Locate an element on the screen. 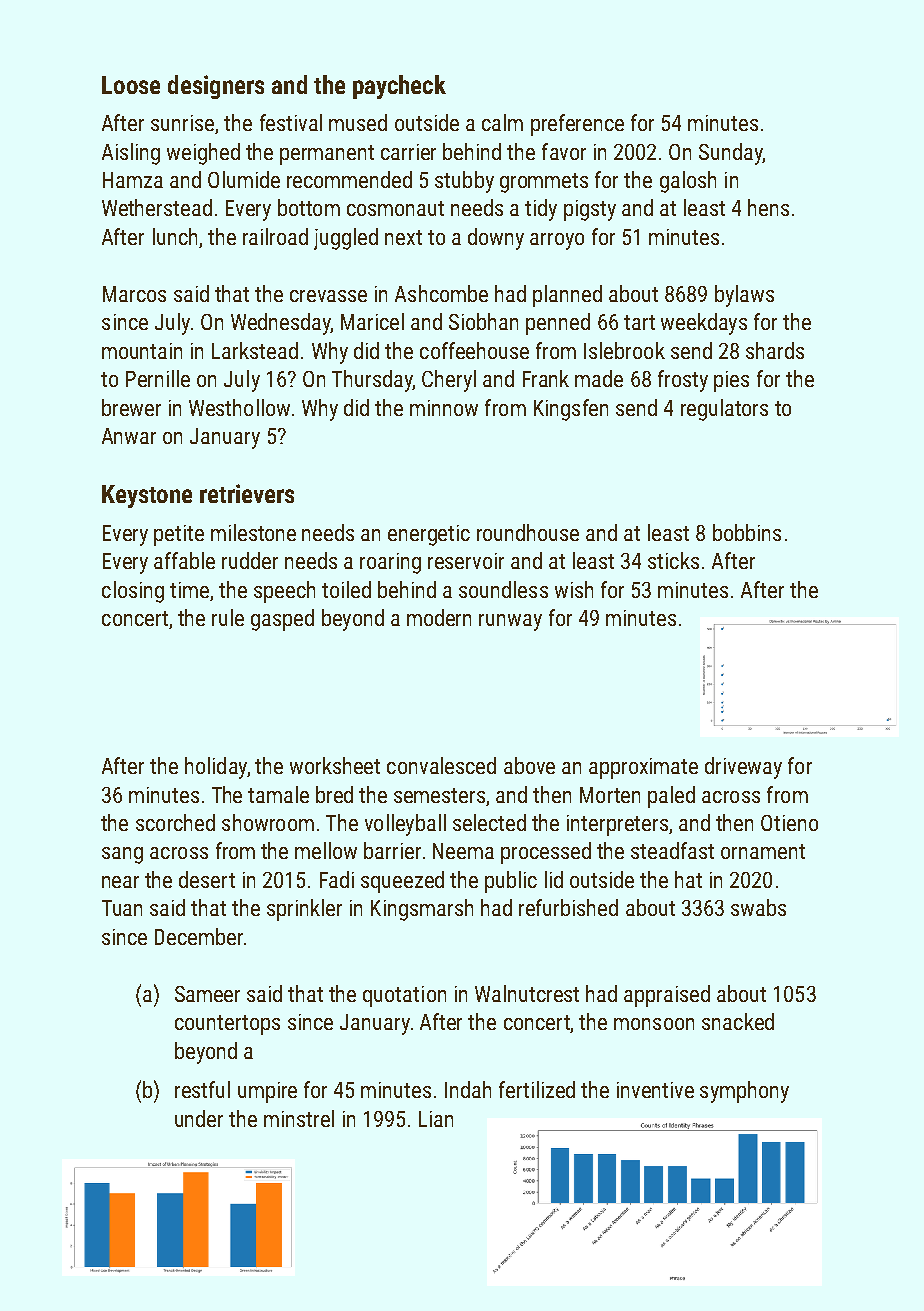  Loose is located at coordinates (131, 85).
